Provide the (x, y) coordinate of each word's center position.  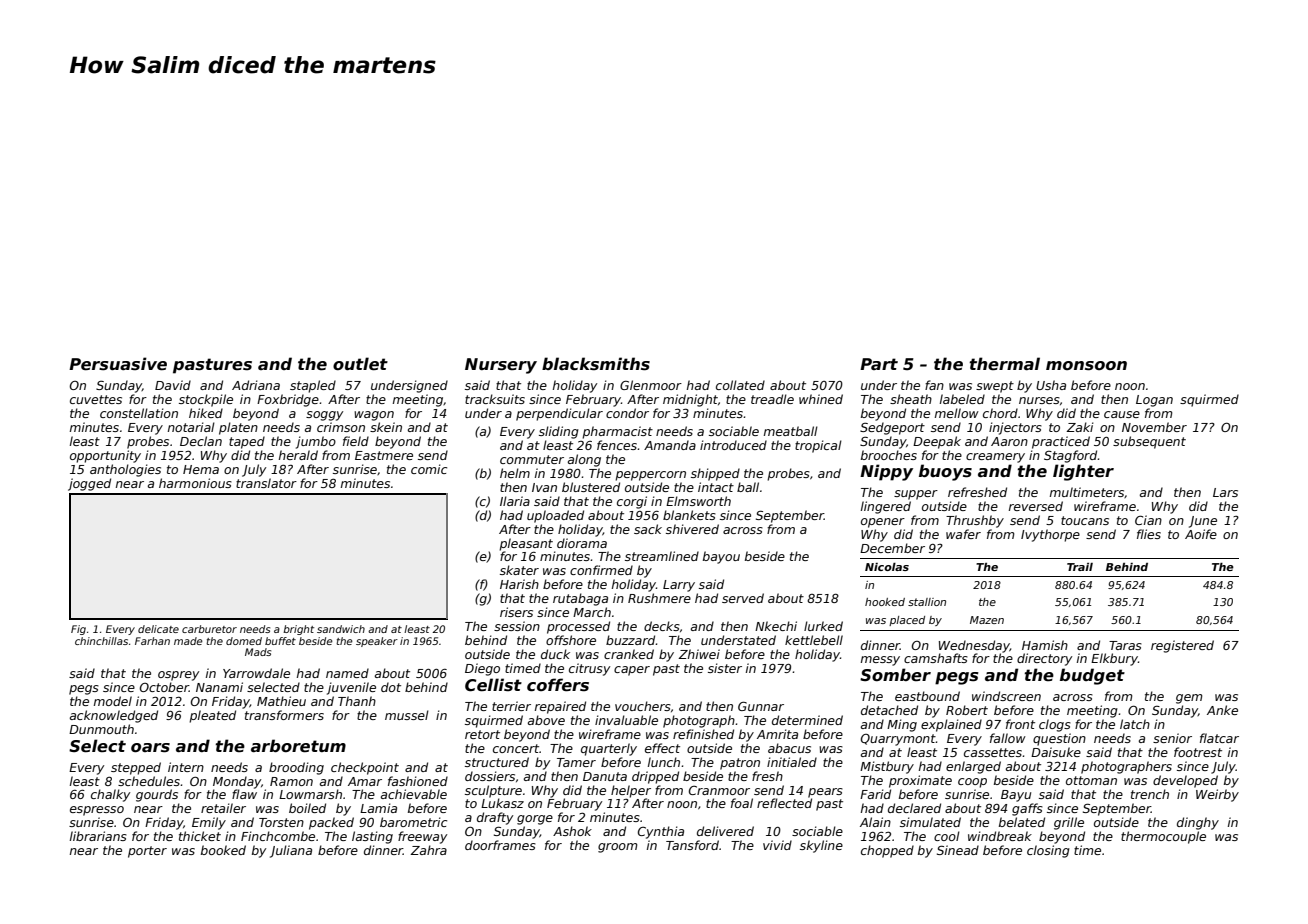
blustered (591, 487)
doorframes (500, 845)
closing (1048, 851)
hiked (206, 413)
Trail (1080, 567)
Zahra (428, 850)
